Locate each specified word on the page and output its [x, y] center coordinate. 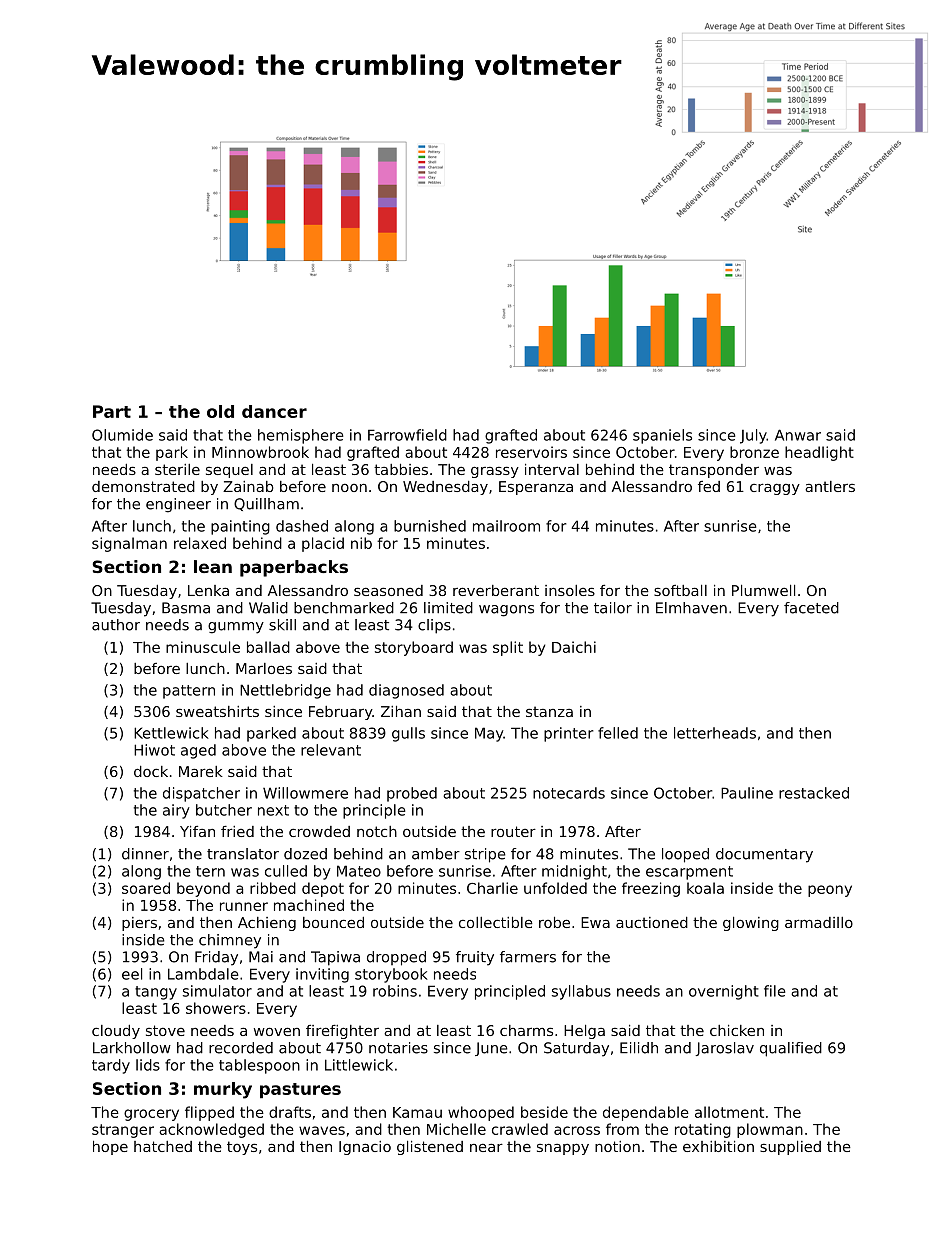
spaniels [662, 436]
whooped [481, 1113]
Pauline [747, 793]
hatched [163, 1146]
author [116, 625]
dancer [274, 411]
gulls [408, 734]
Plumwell [763, 590]
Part [112, 411]
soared [146, 888]
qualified [791, 1049]
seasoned [388, 590]
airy [176, 811]
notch [377, 831]
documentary [764, 855]
